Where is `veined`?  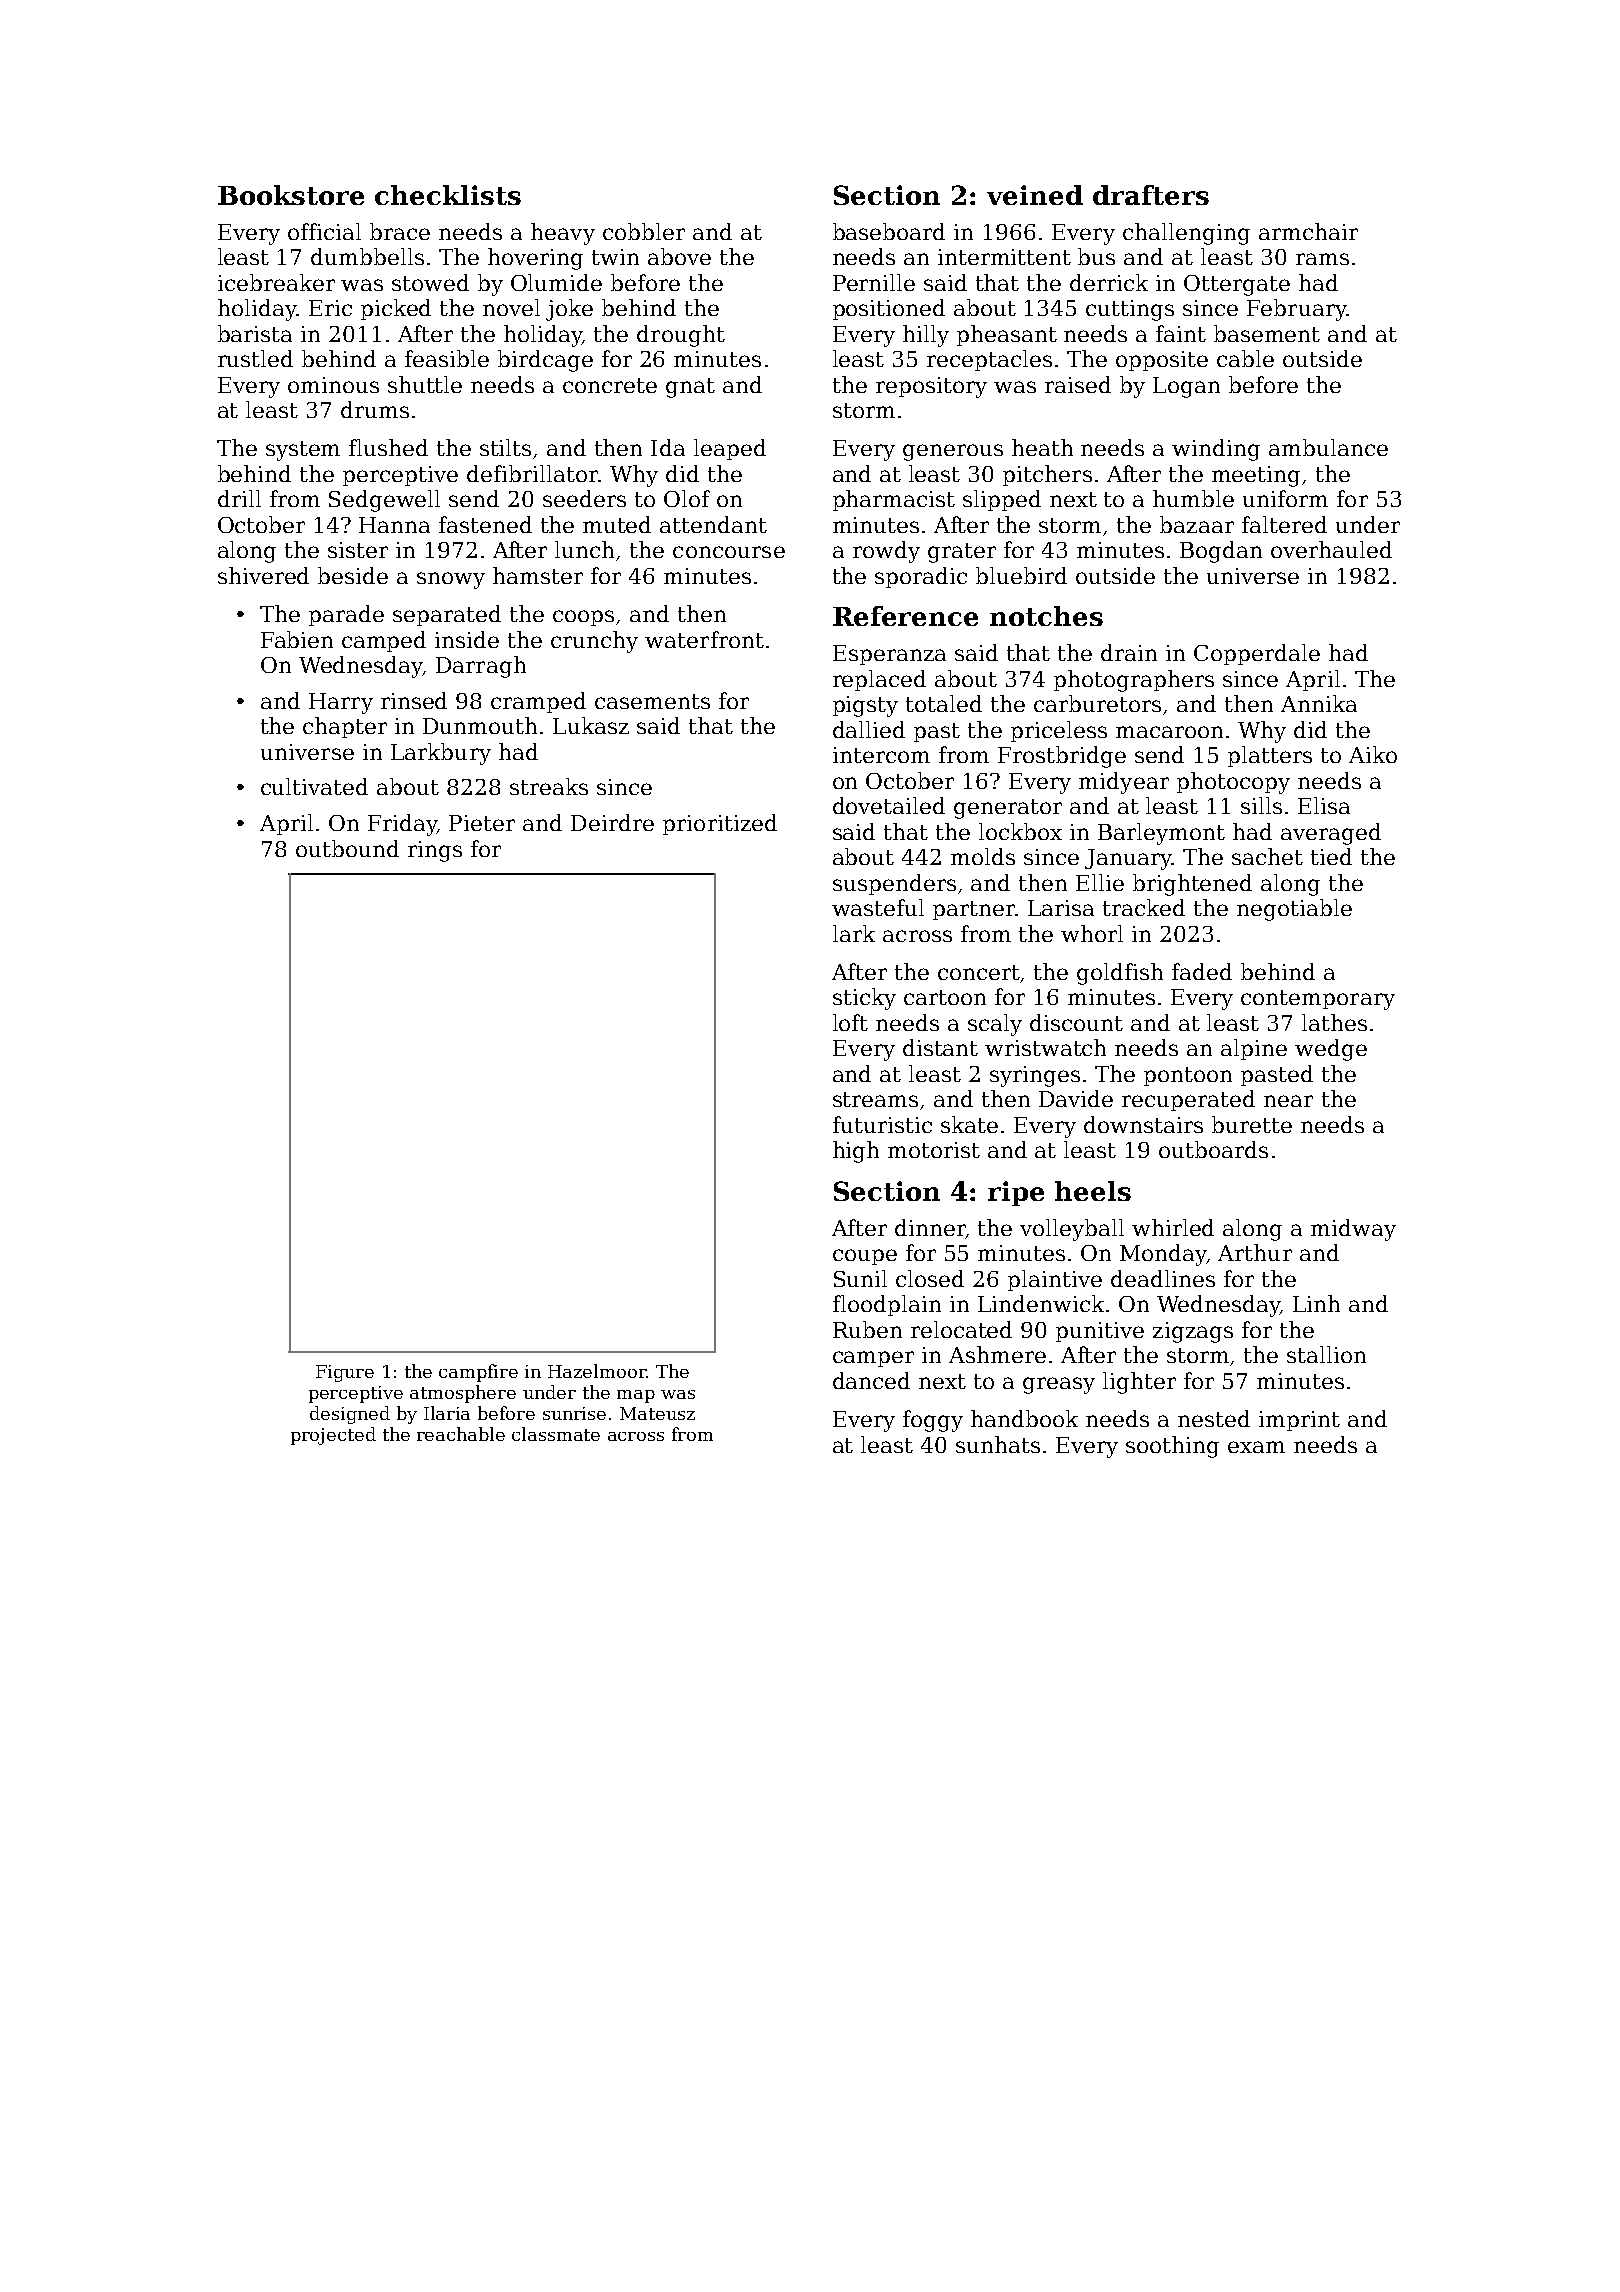
veined is located at coordinates (1035, 195).
